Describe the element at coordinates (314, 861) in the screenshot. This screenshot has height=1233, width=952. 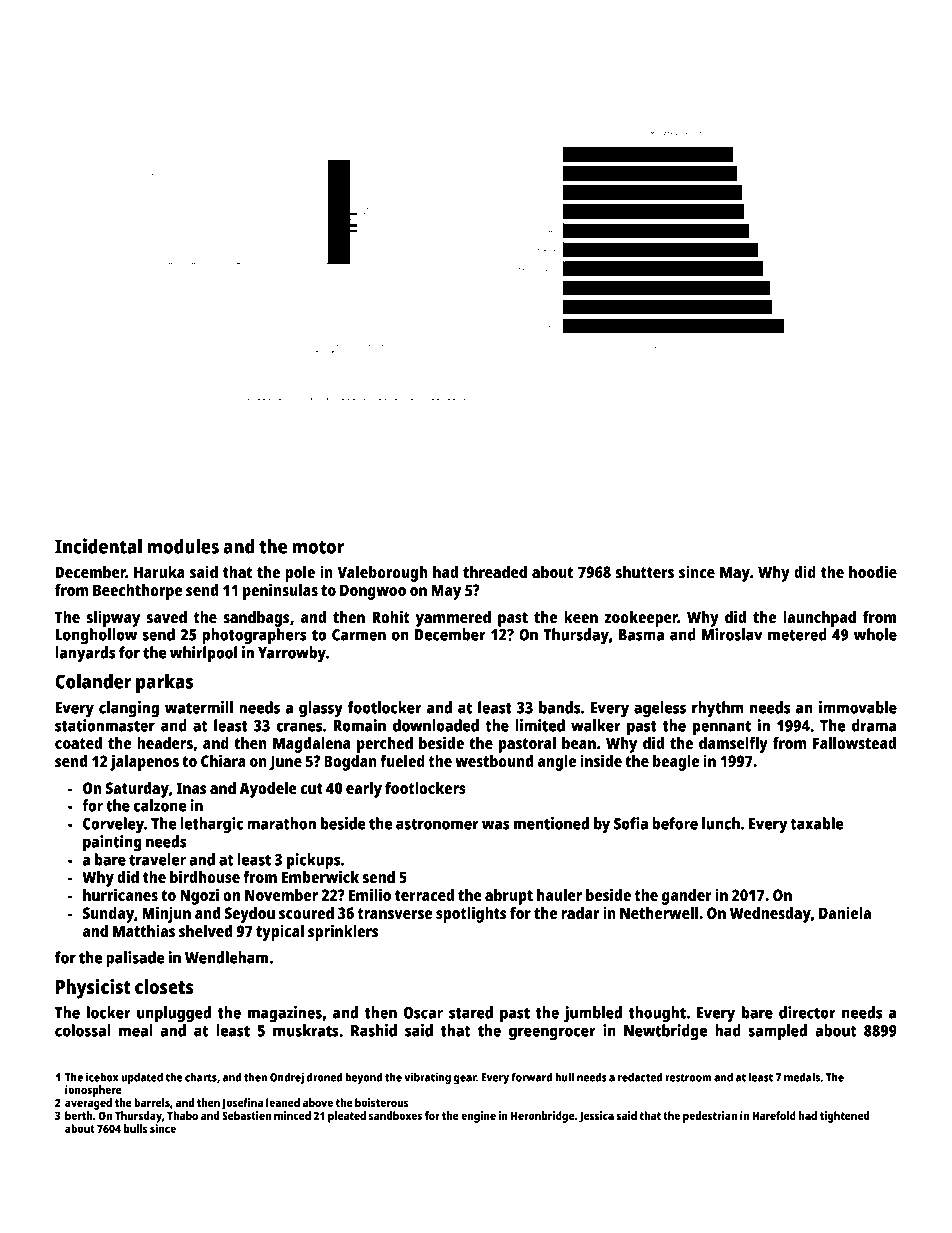
I see `pickups` at that location.
